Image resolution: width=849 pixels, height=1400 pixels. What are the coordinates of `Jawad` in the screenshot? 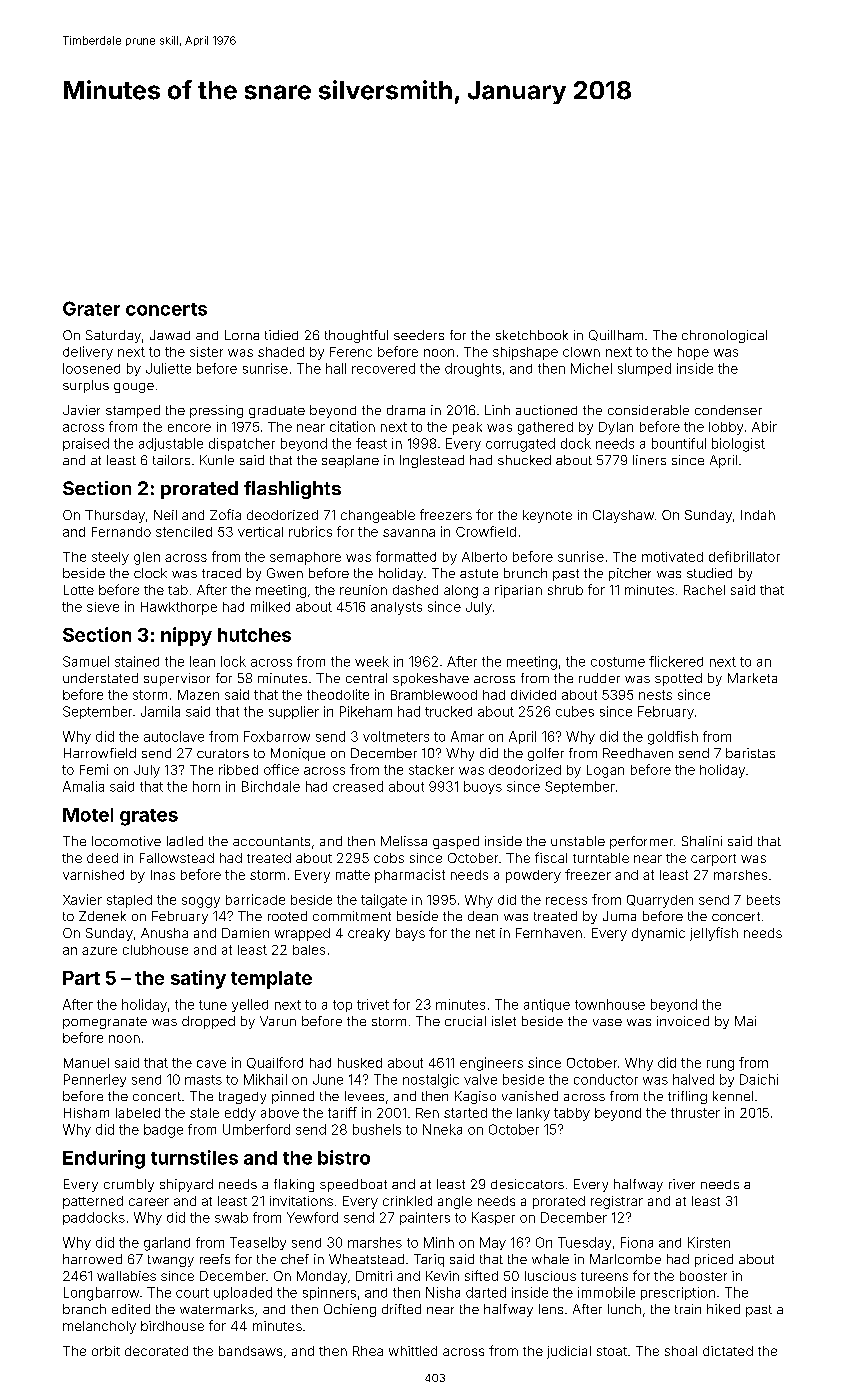 It's located at (170, 335).
